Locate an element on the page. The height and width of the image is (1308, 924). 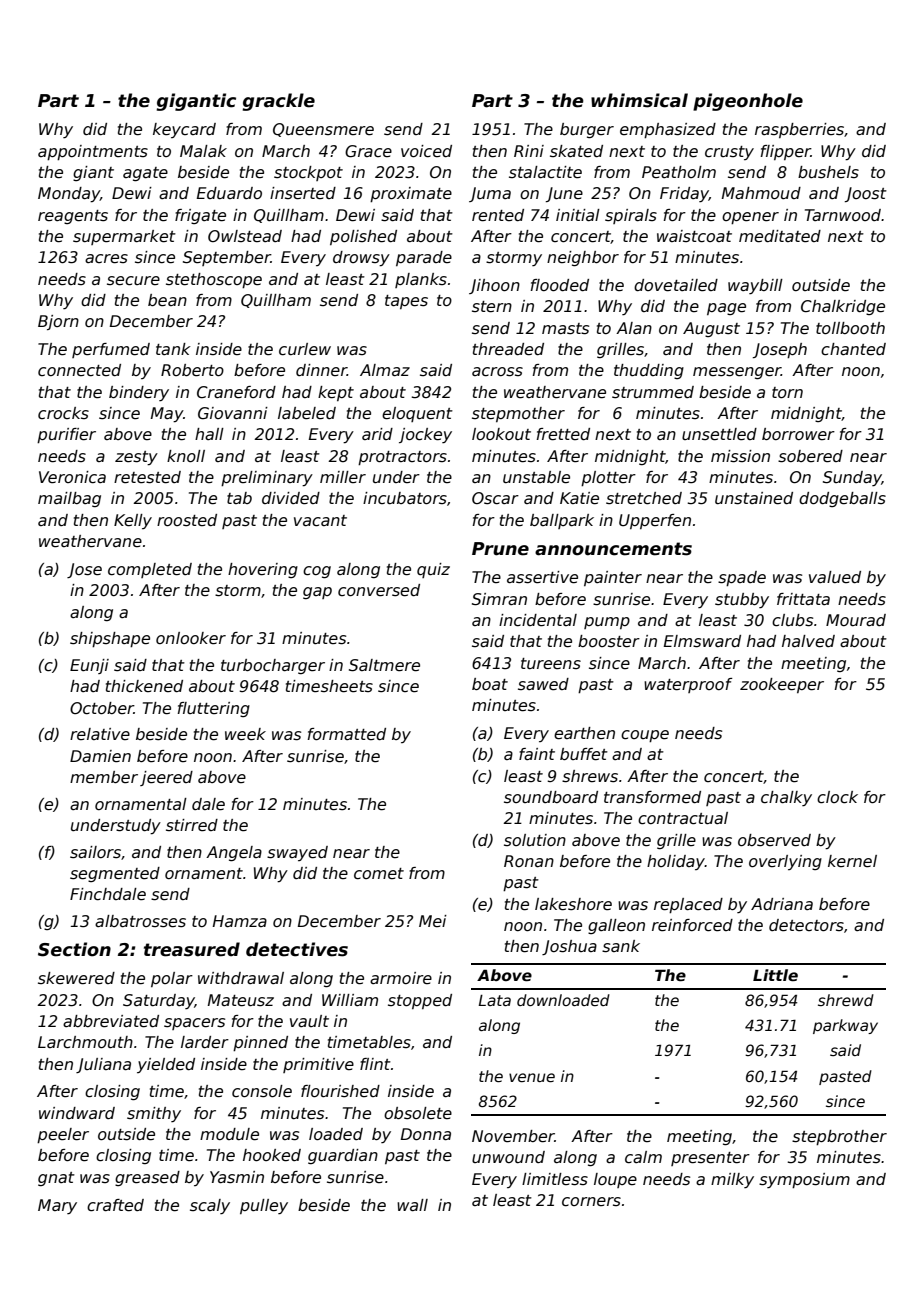
unsettled is located at coordinates (719, 434).
